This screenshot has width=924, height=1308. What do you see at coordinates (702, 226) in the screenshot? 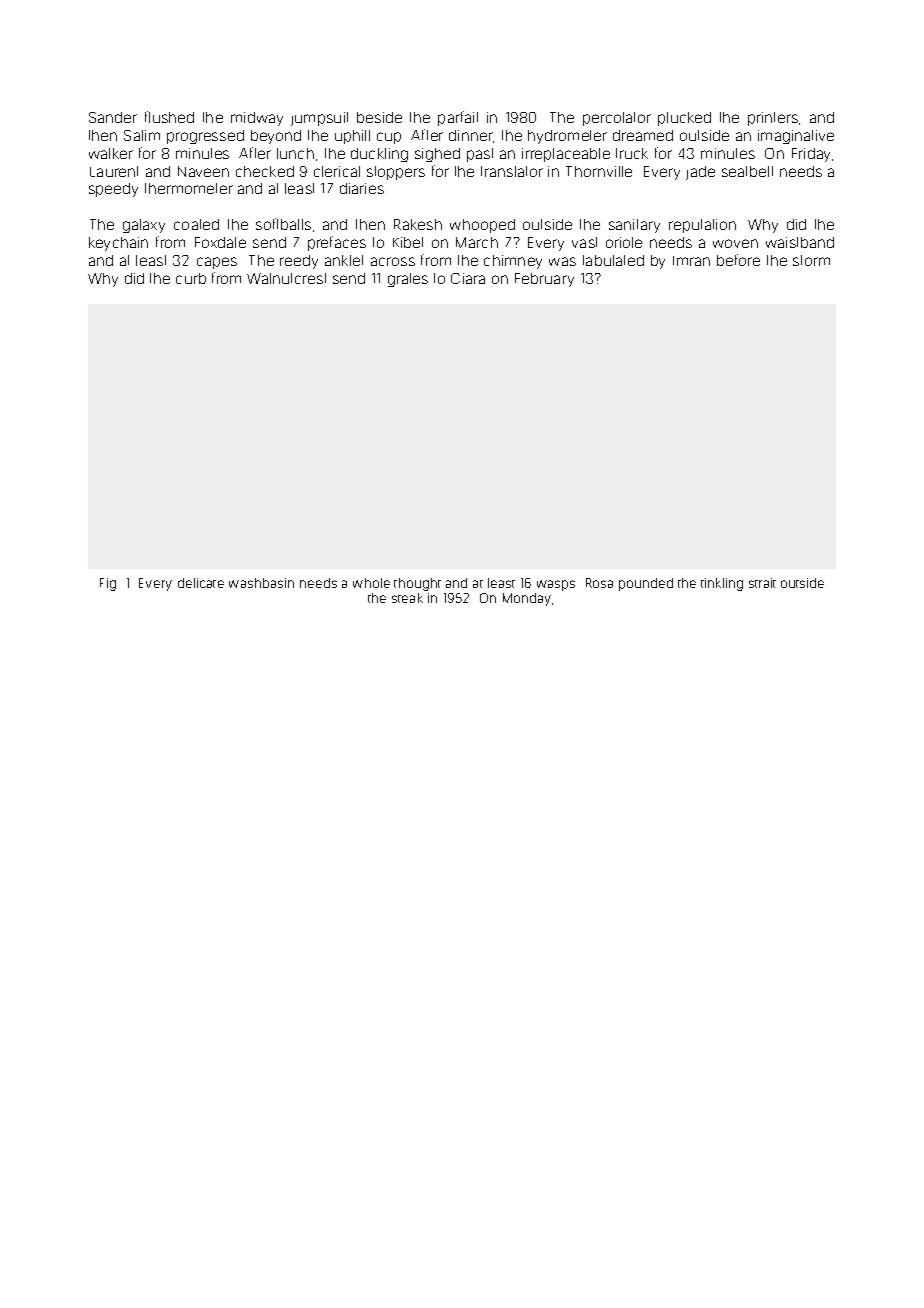
I see `reputation` at bounding box center [702, 226].
